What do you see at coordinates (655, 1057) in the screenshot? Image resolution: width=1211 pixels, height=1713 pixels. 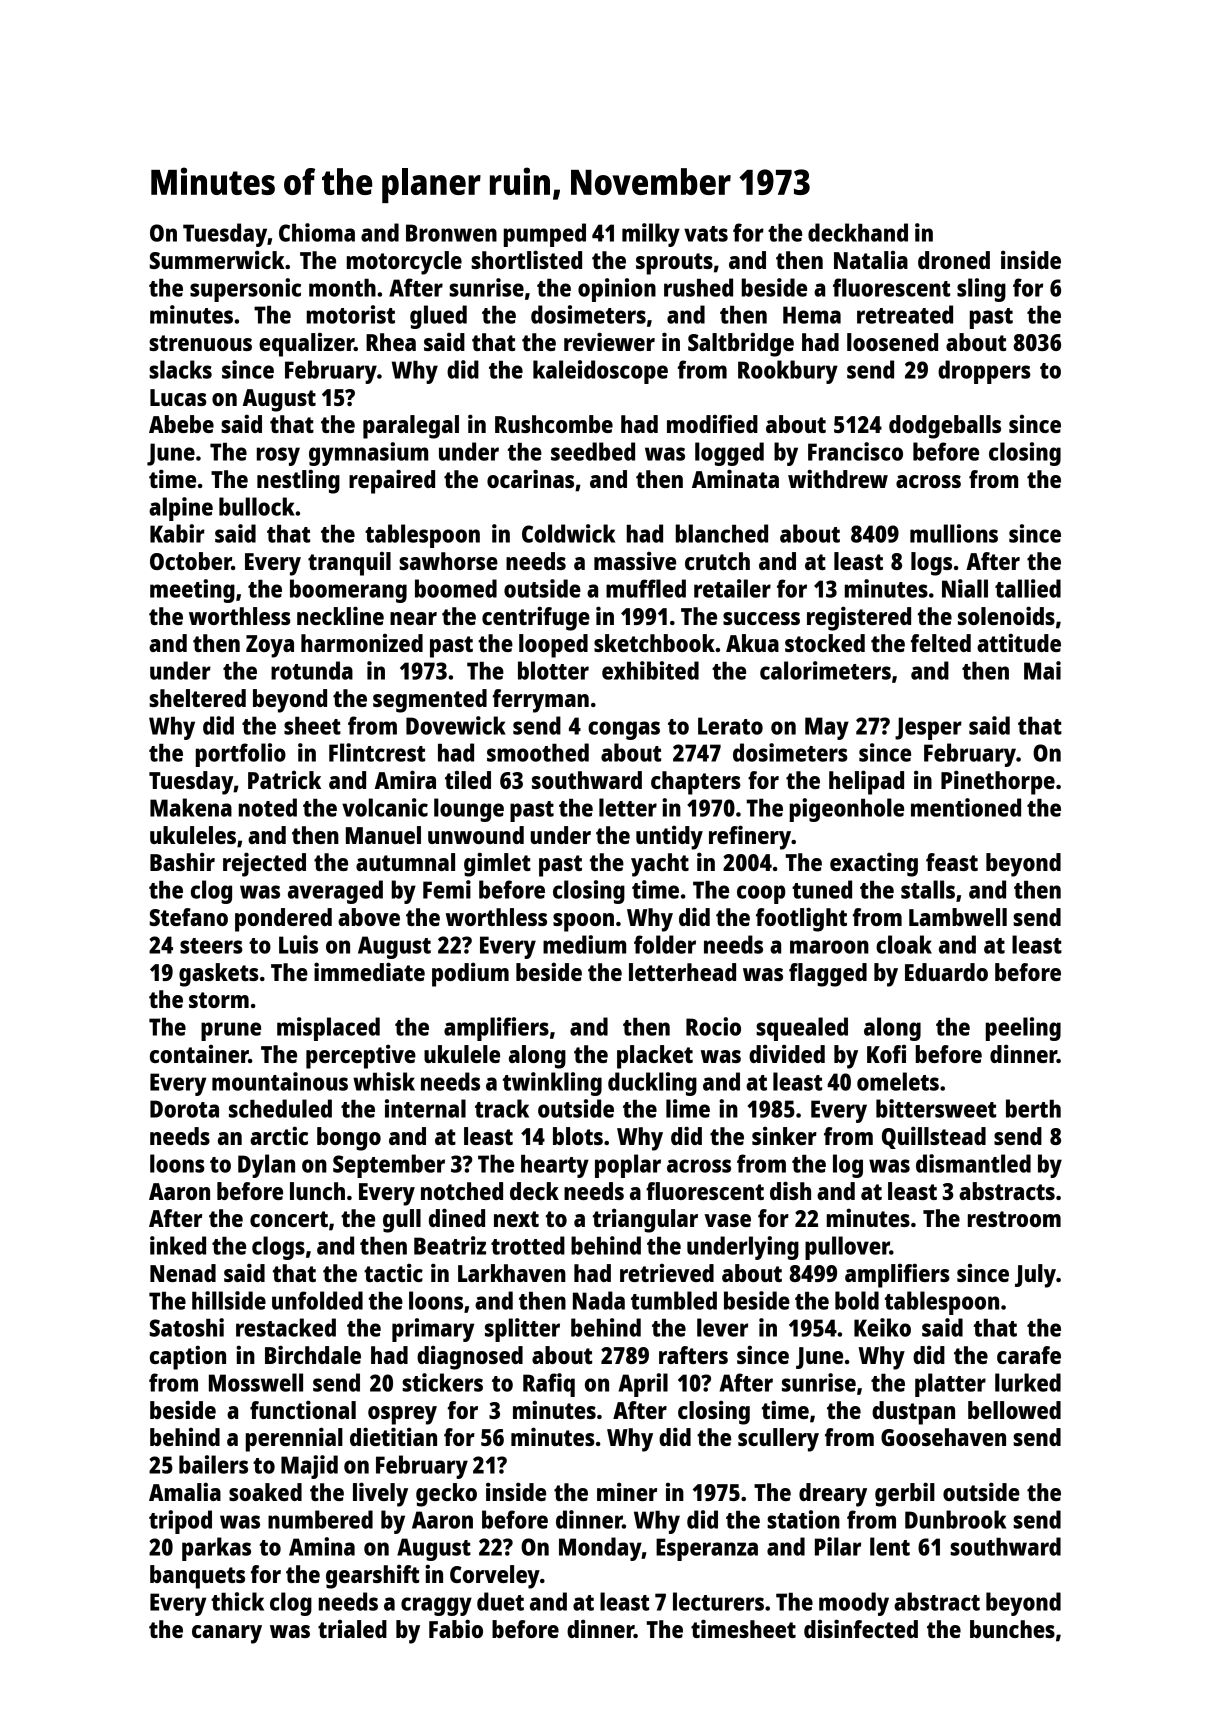 I see `placket` at bounding box center [655, 1057].
